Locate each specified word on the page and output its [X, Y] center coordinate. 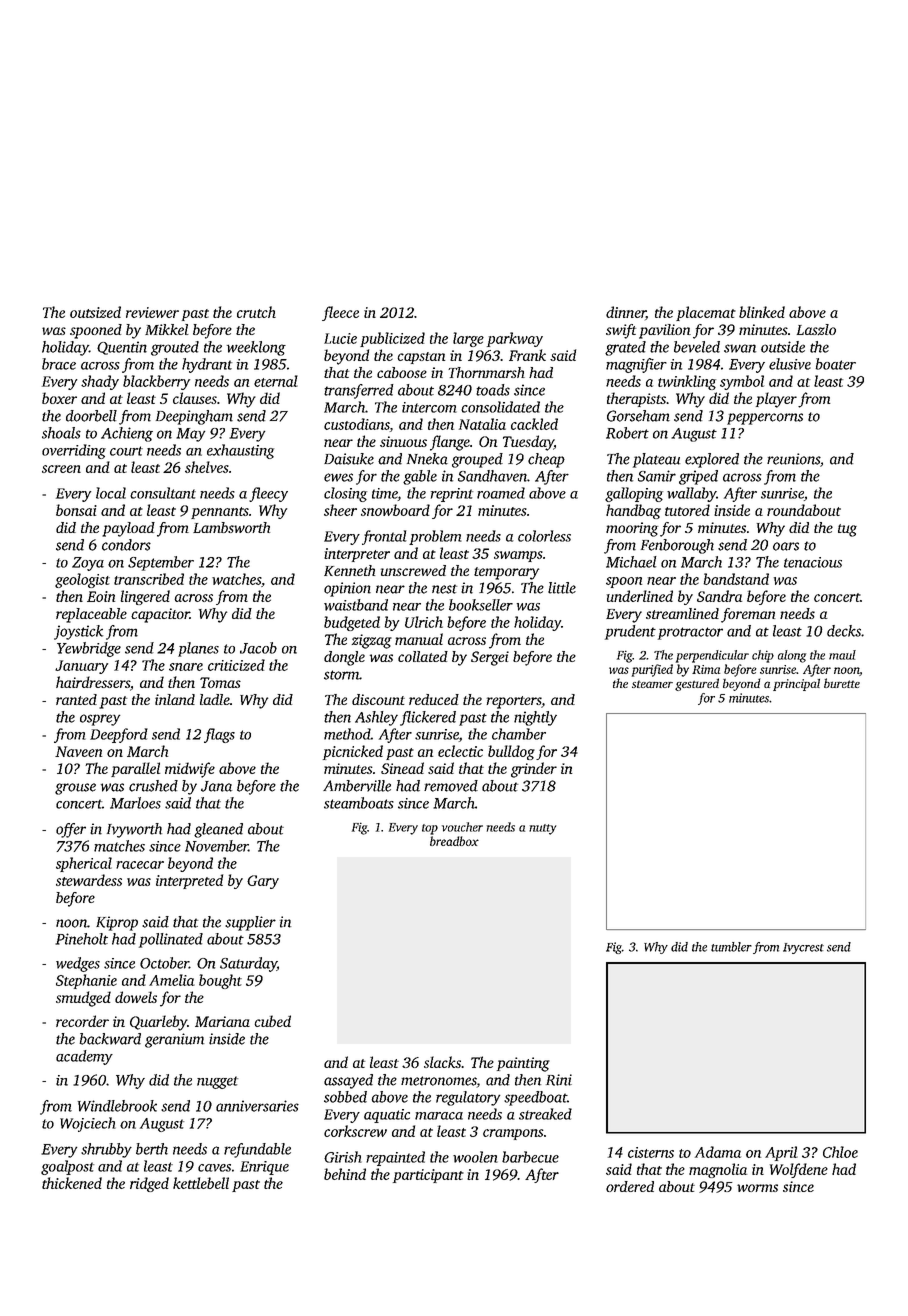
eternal [276, 381]
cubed [272, 1021]
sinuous [403, 441]
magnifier [636, 365]
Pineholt [81, 939]
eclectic [460, 751]
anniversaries [257, 1106]
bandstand [736, 579]
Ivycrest [803, 948]
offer [71, 830]
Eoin [101, 596]
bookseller [481, 605]
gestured [697, 684]
